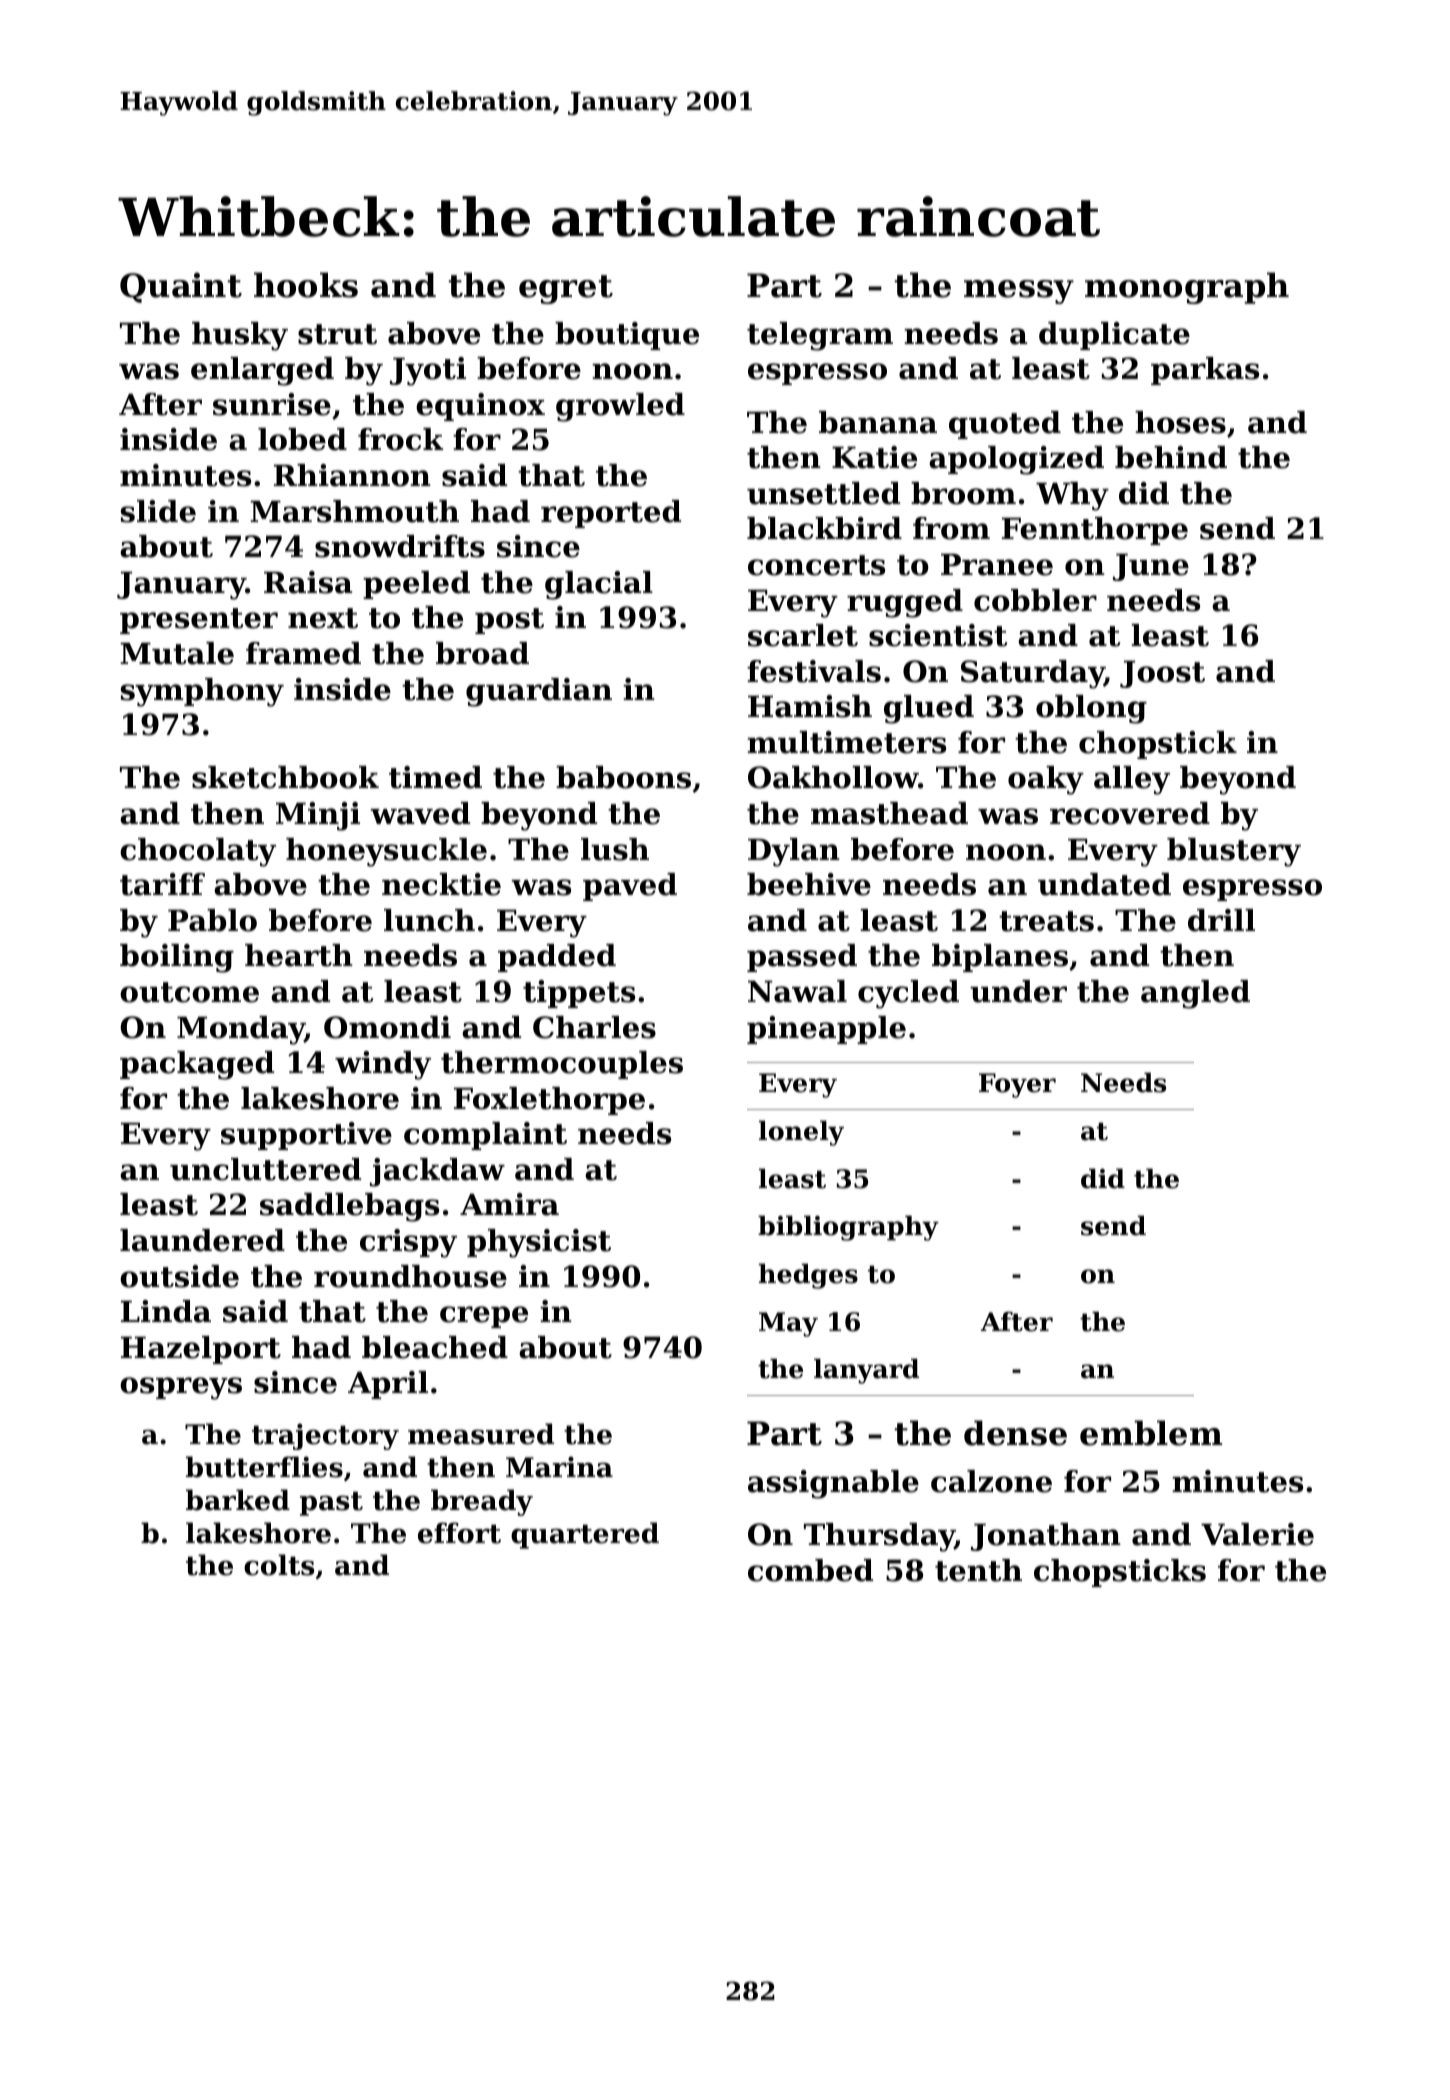 Image resolution: width=1450 pixels, height=2100 pixels. I want to click on dense, so click(1015, 1433).
